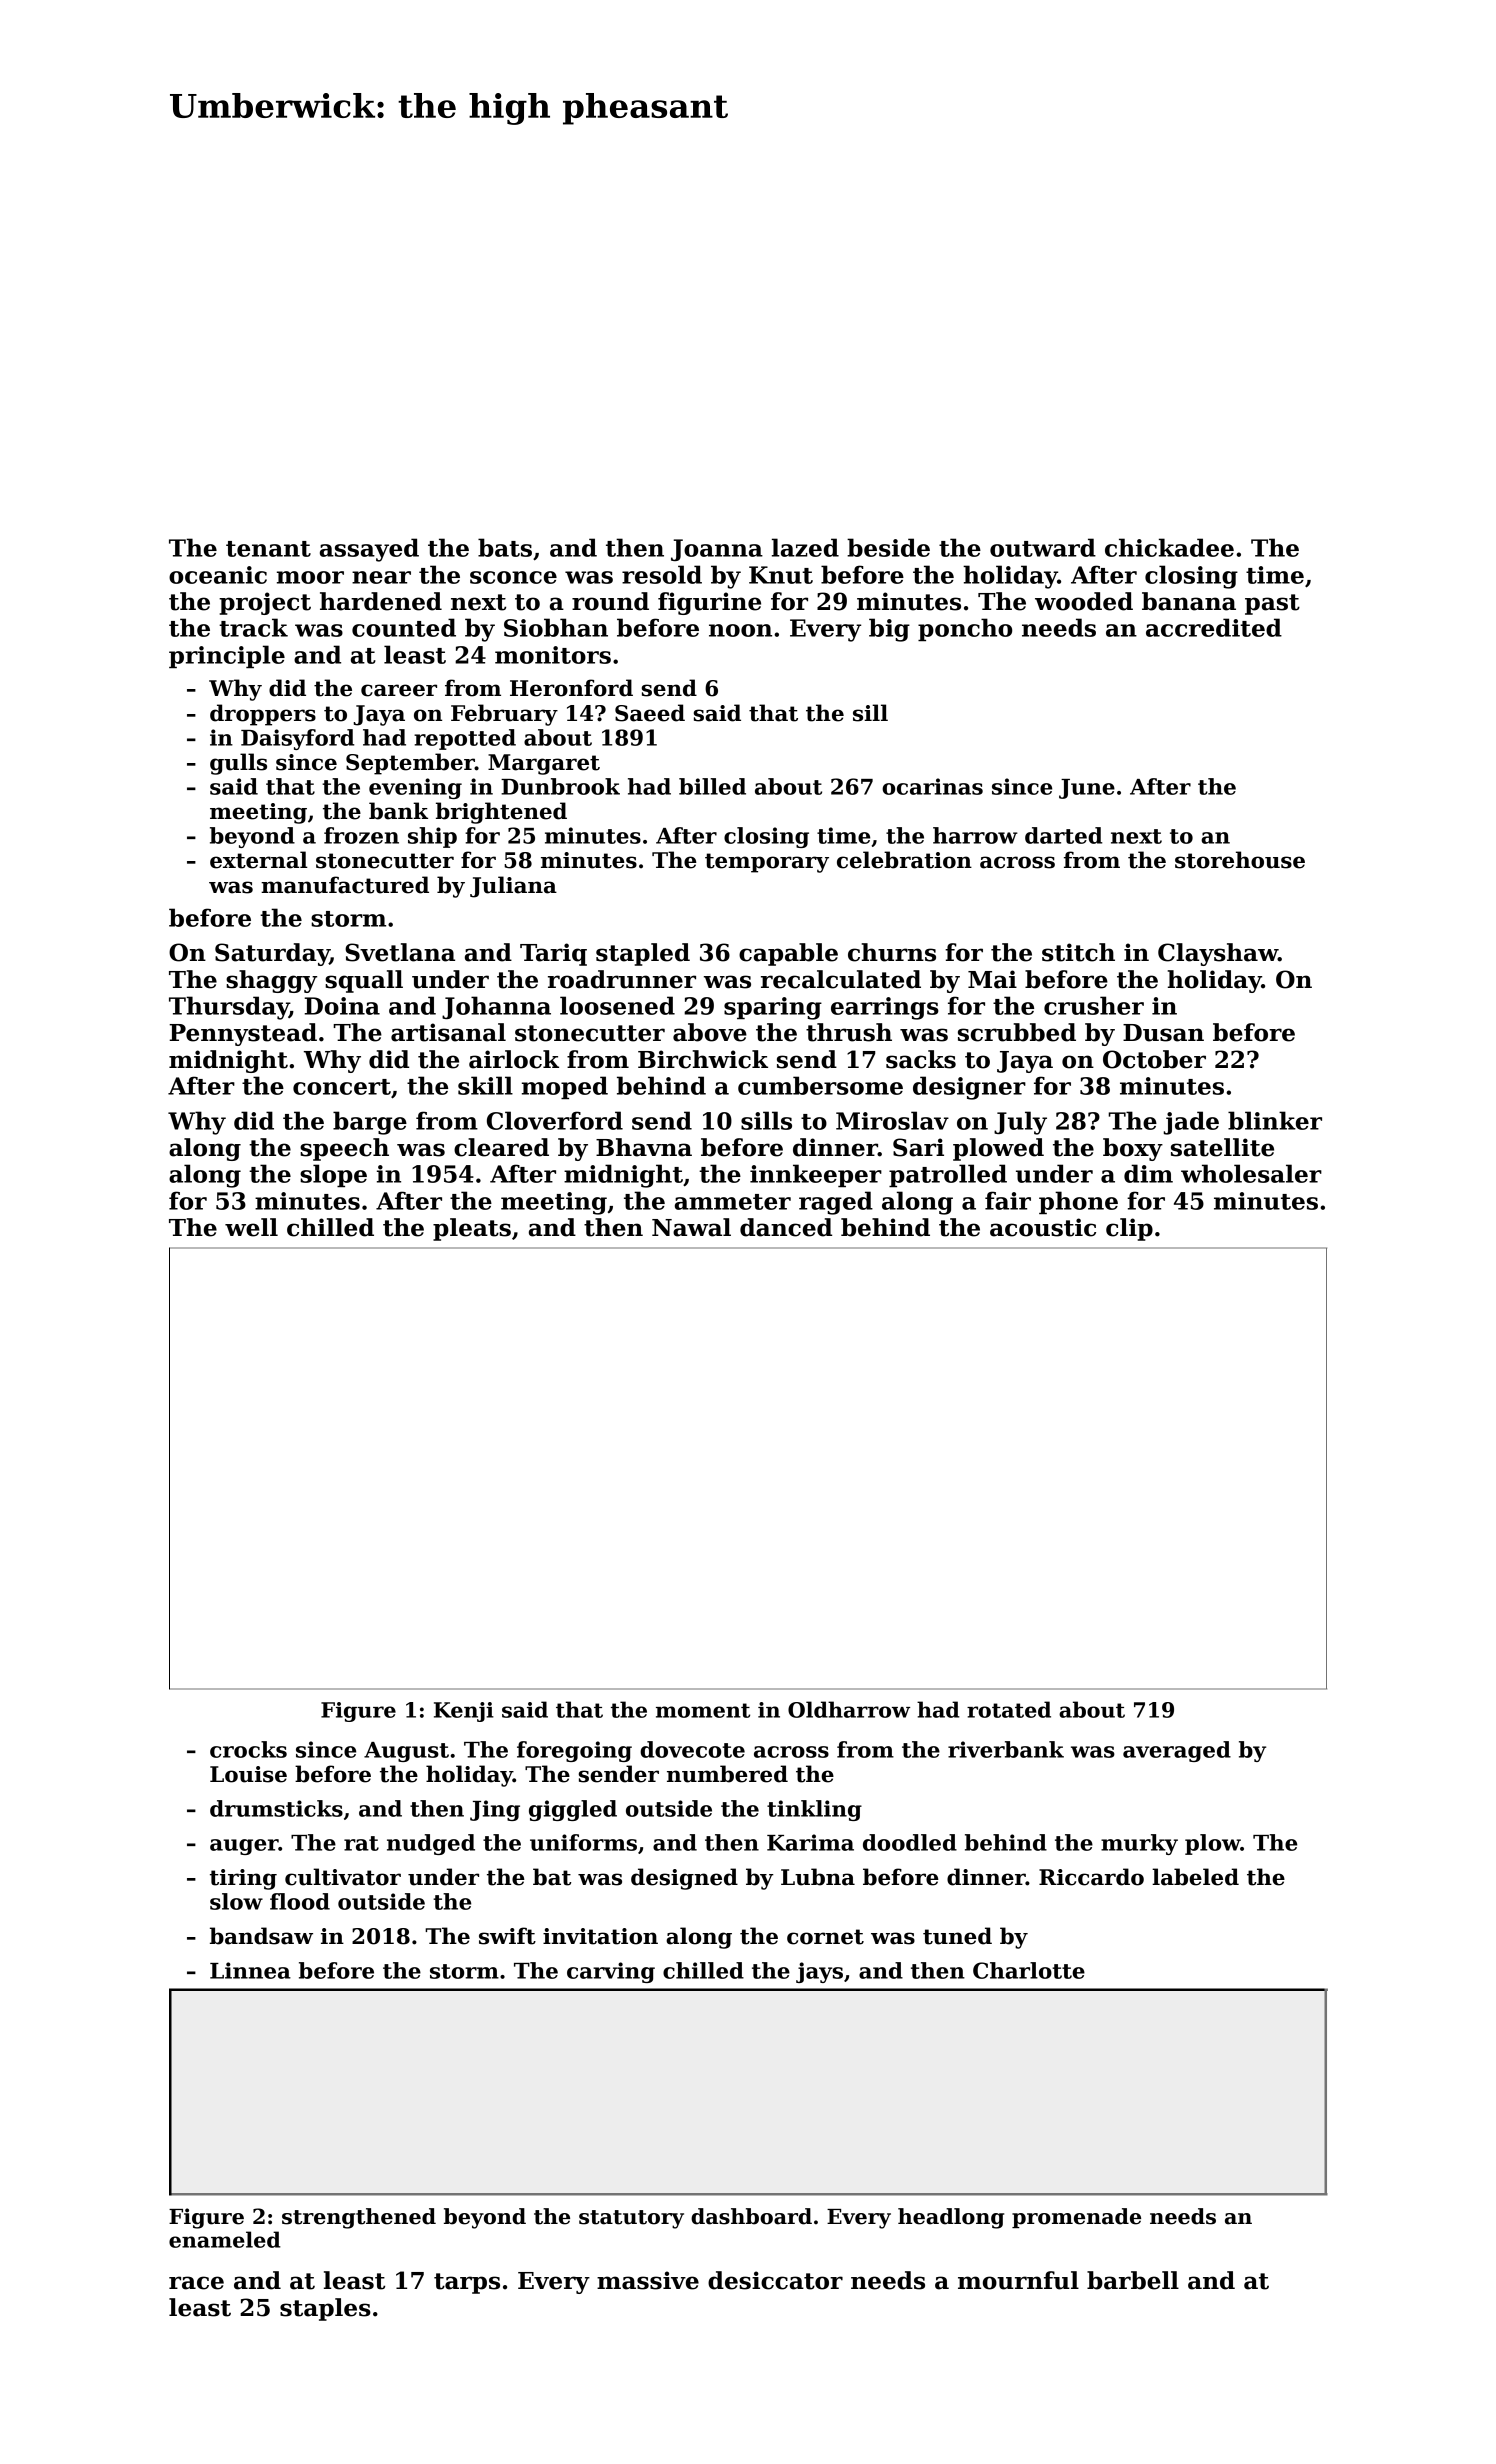  Describe the element at coordinates (342, 1087) in the screenshot. I see `concert` at that location.
